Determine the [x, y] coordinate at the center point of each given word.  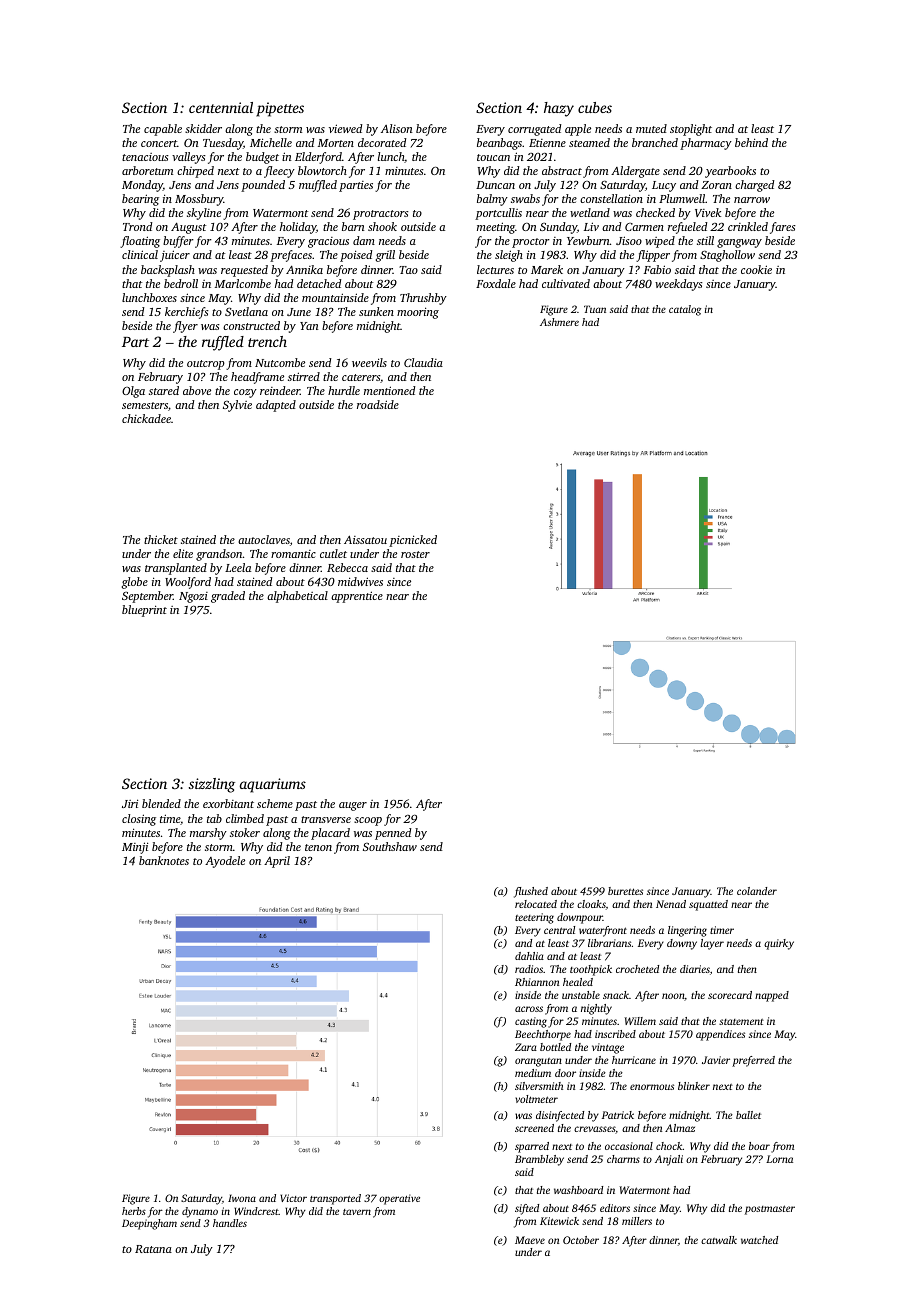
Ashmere [559, 322]
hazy [559, 109]
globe [135, 583]
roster [415, 554]
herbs [134, 1211]
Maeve [530, 1240]
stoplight [691, 130]
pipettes [280, 109]
